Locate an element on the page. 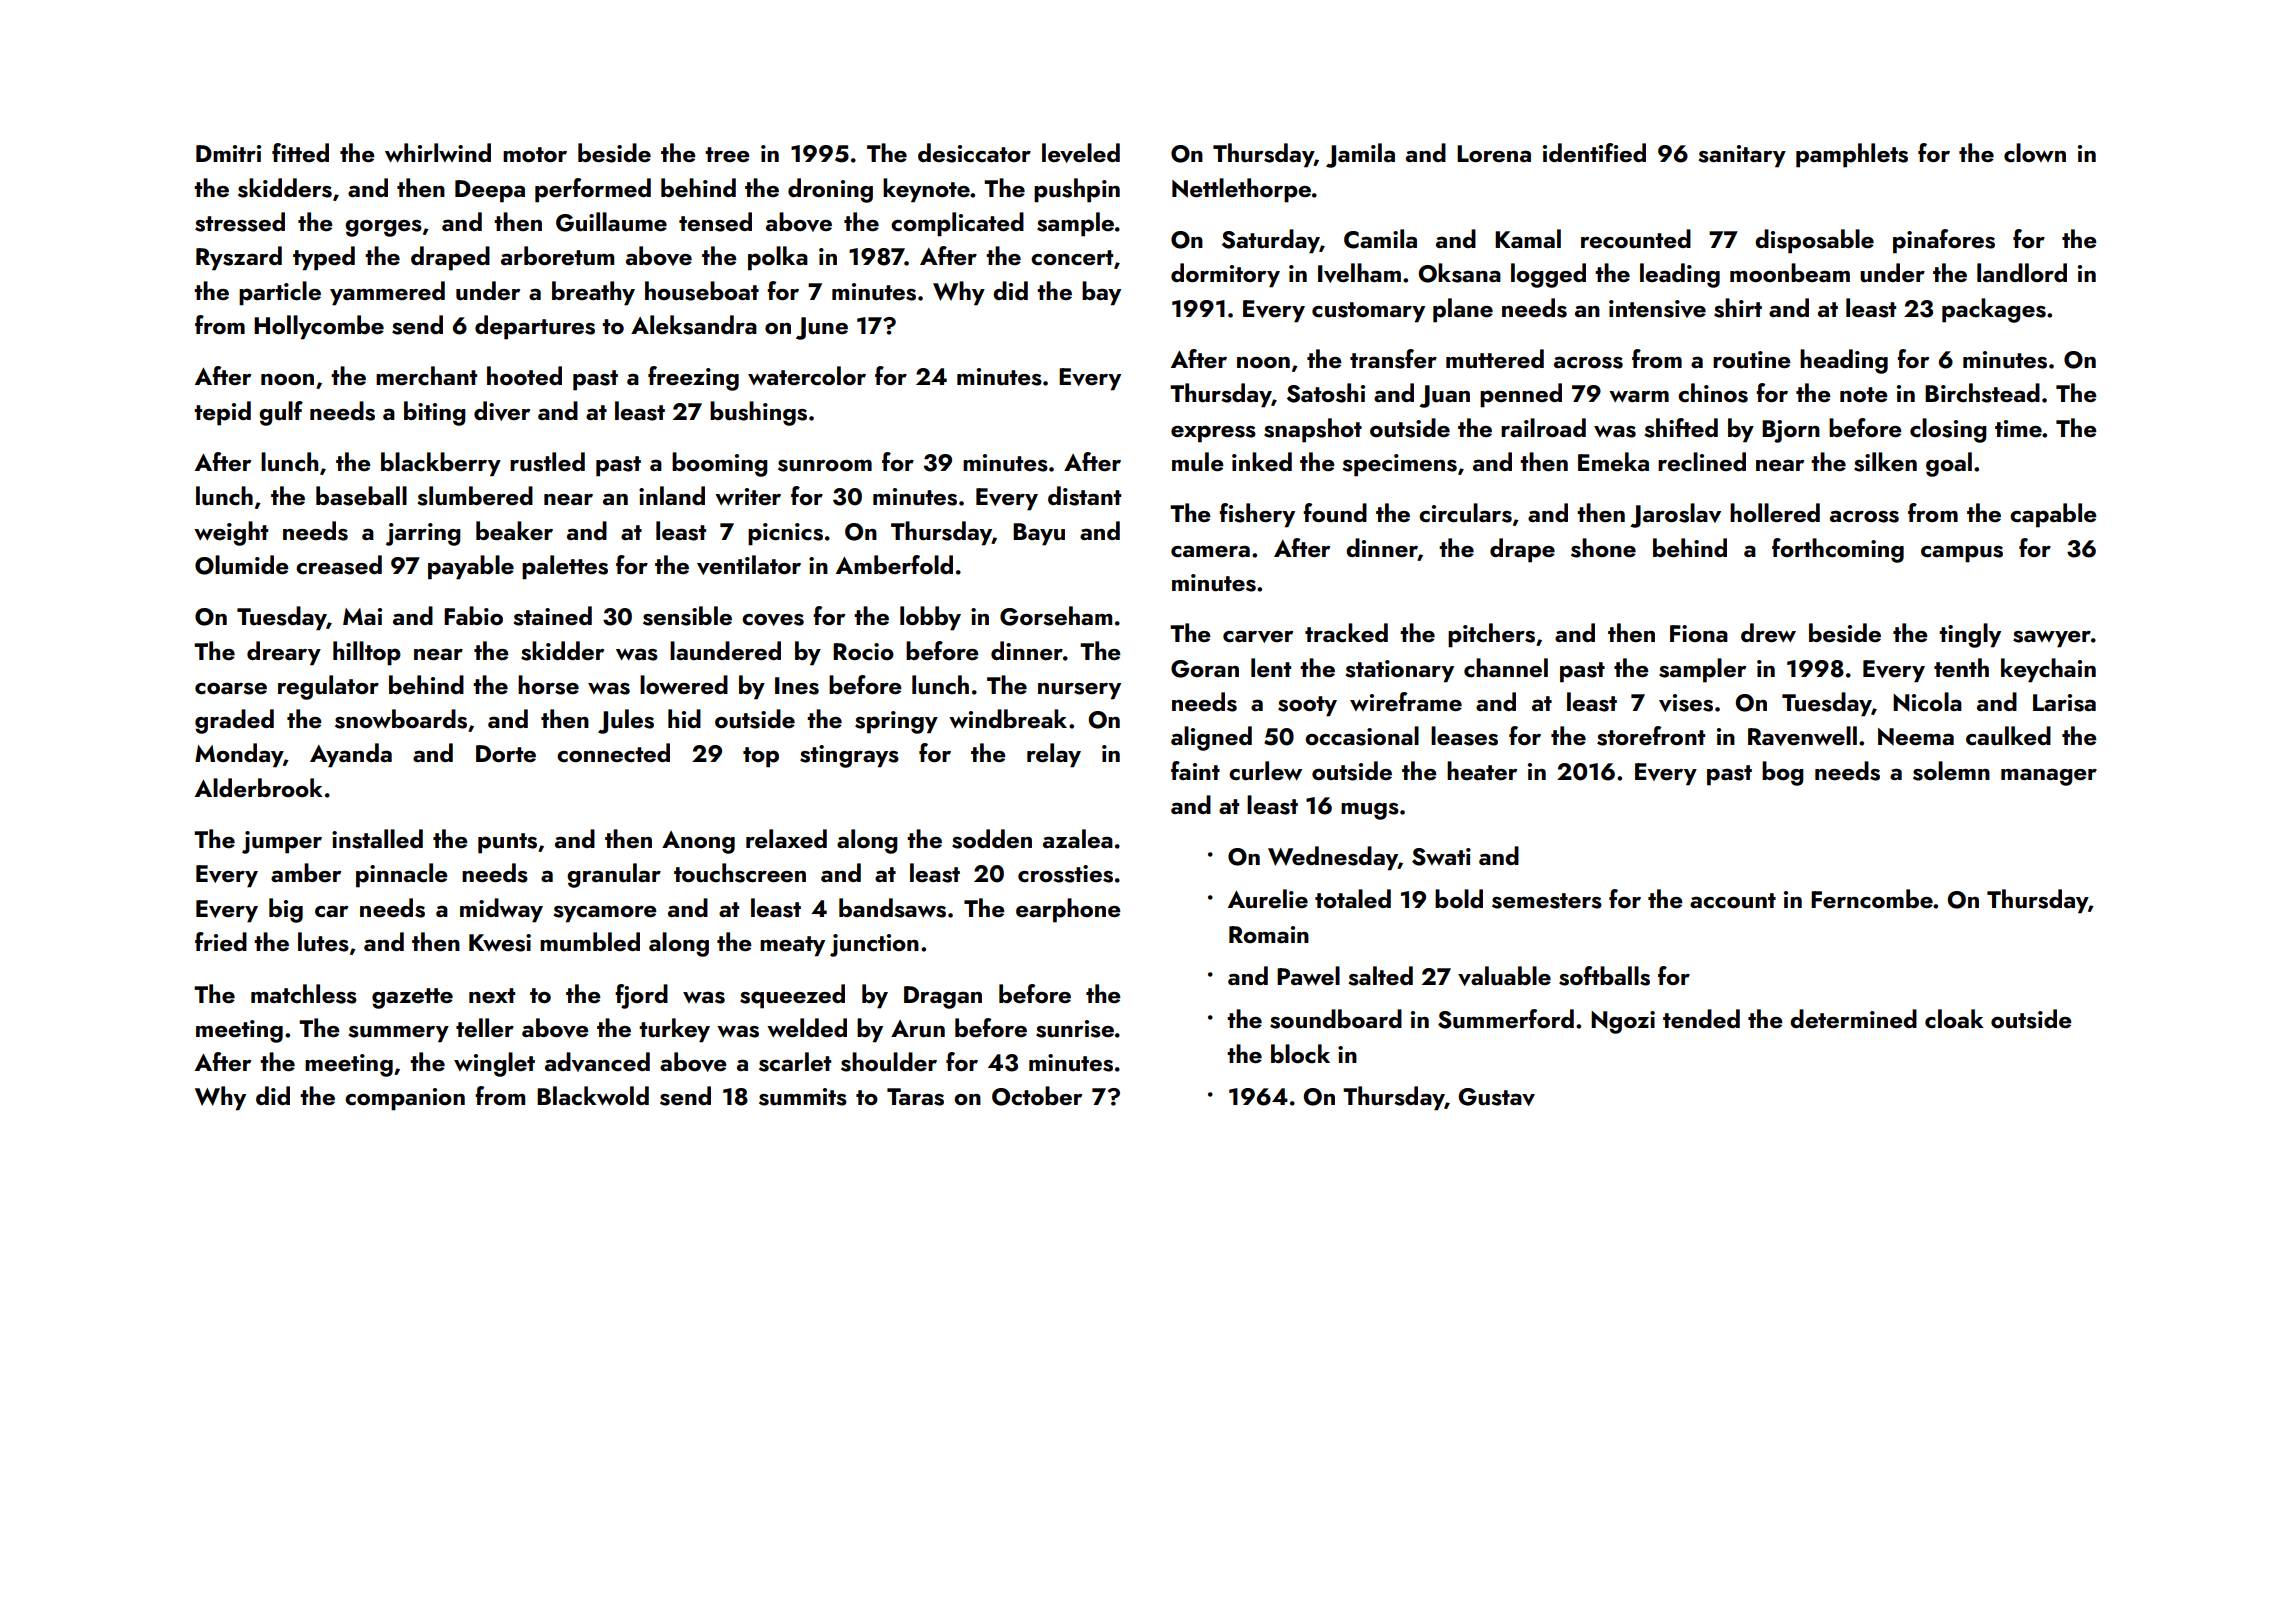 The height and width of the document is (1620, 2292). scarlet is located at coordinates (795, 1062).
